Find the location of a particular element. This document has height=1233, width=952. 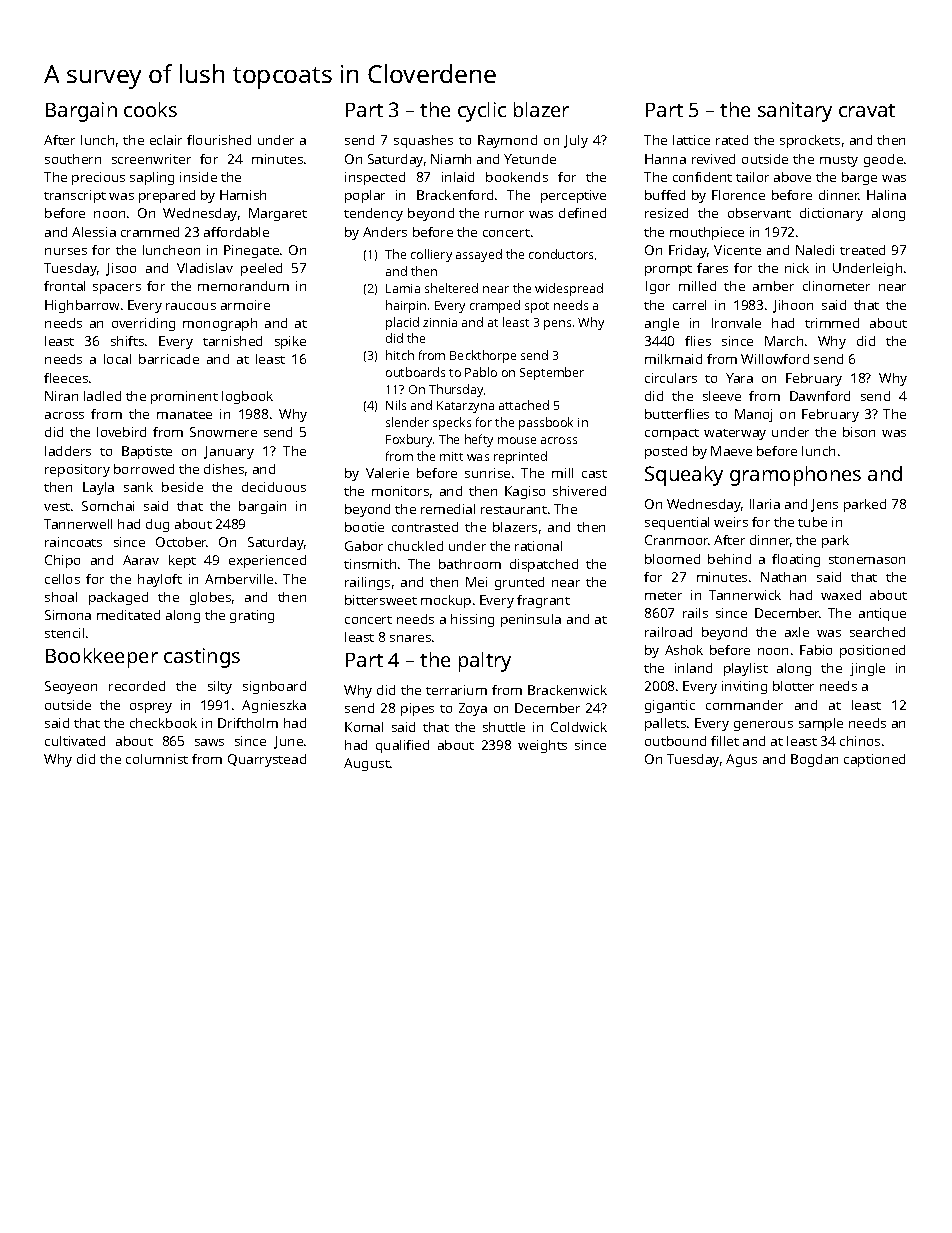

outboards is located at coordinates (415, 372).
